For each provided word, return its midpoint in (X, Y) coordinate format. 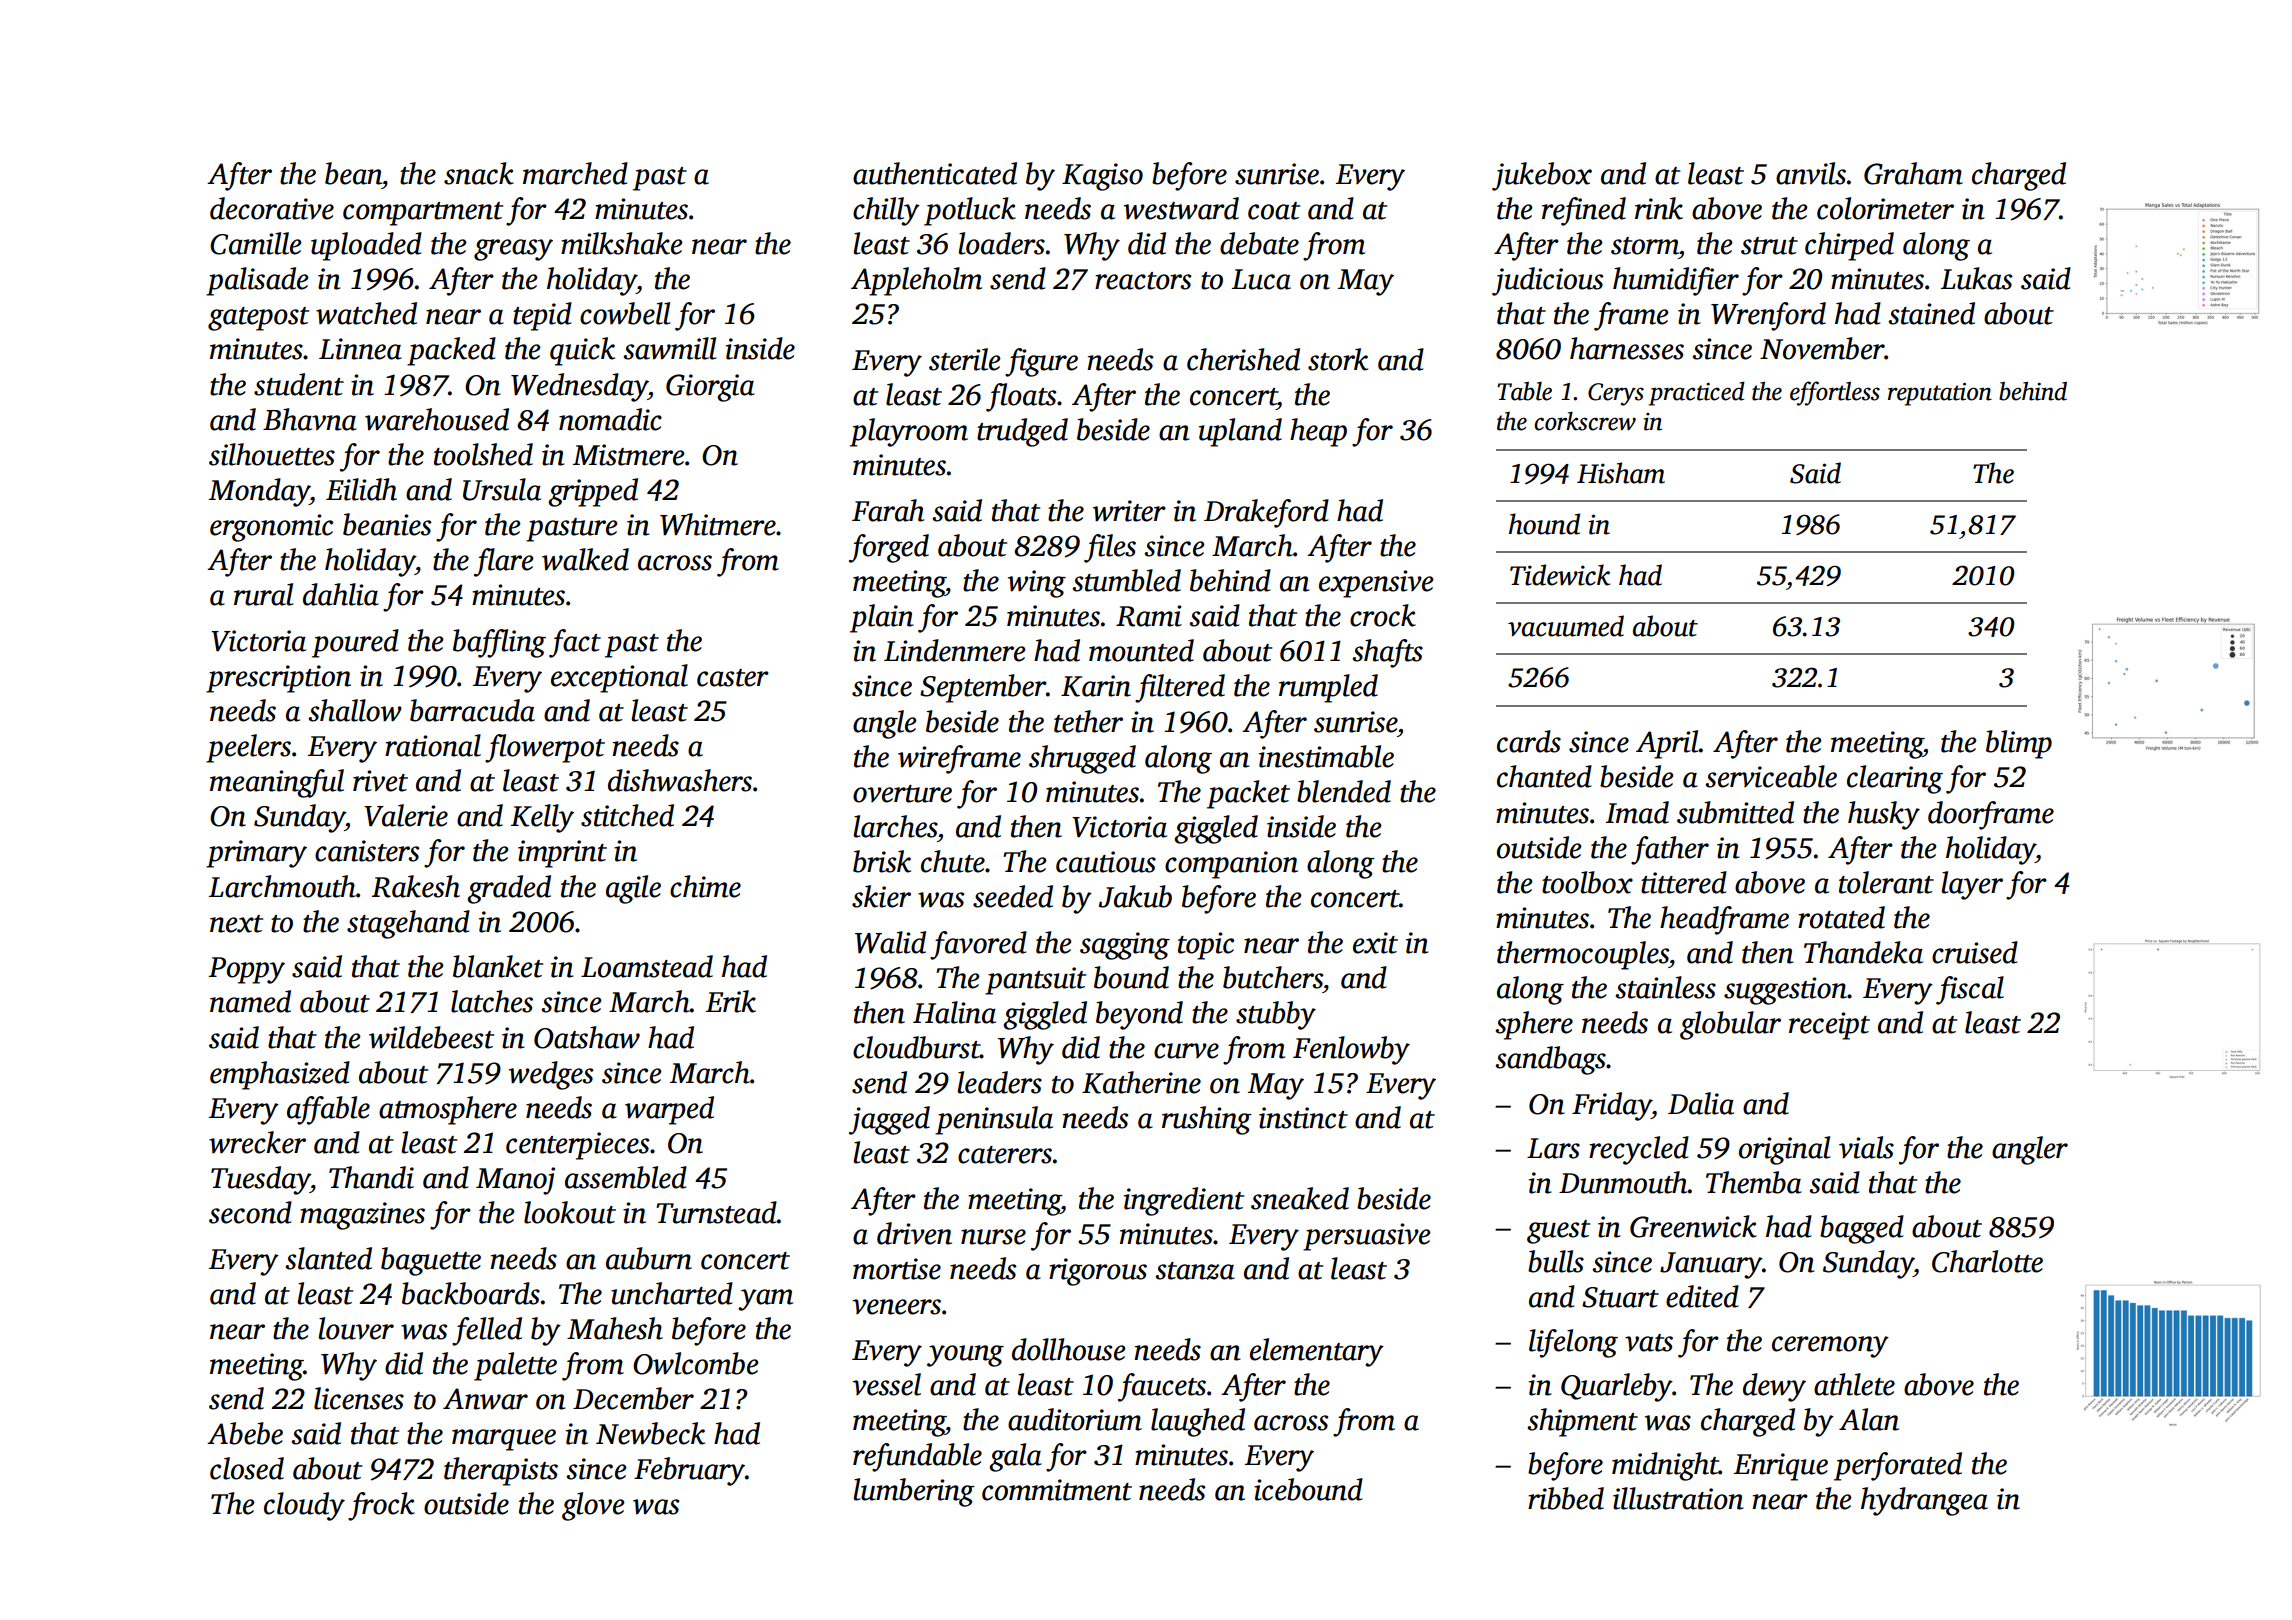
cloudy (304, 1506)
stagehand (408, 924)
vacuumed (1566, 626)
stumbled (1126, 580)
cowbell (625, 313)
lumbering (914, 1492)
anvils (1811, 173)
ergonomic (271, 528)
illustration (1678, 1498)
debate (1259, 243)
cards (1529, 741)
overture (902, 794)
